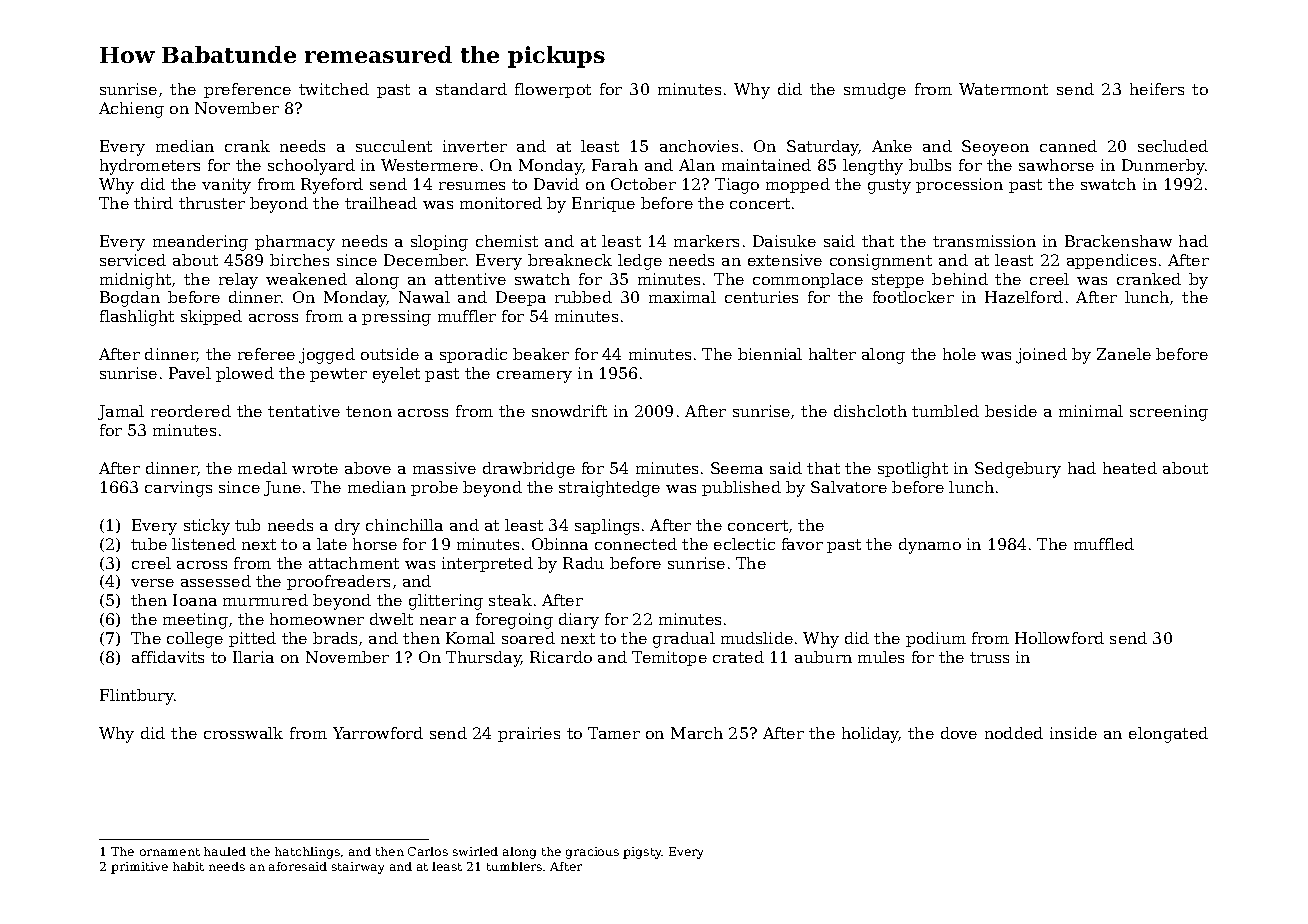 The width and height of the screenshot is (1308, 924). What do you see at coordinates (1104, 544) in the screenshot?
I see `muffled` at bounding box center [1104, 544].
